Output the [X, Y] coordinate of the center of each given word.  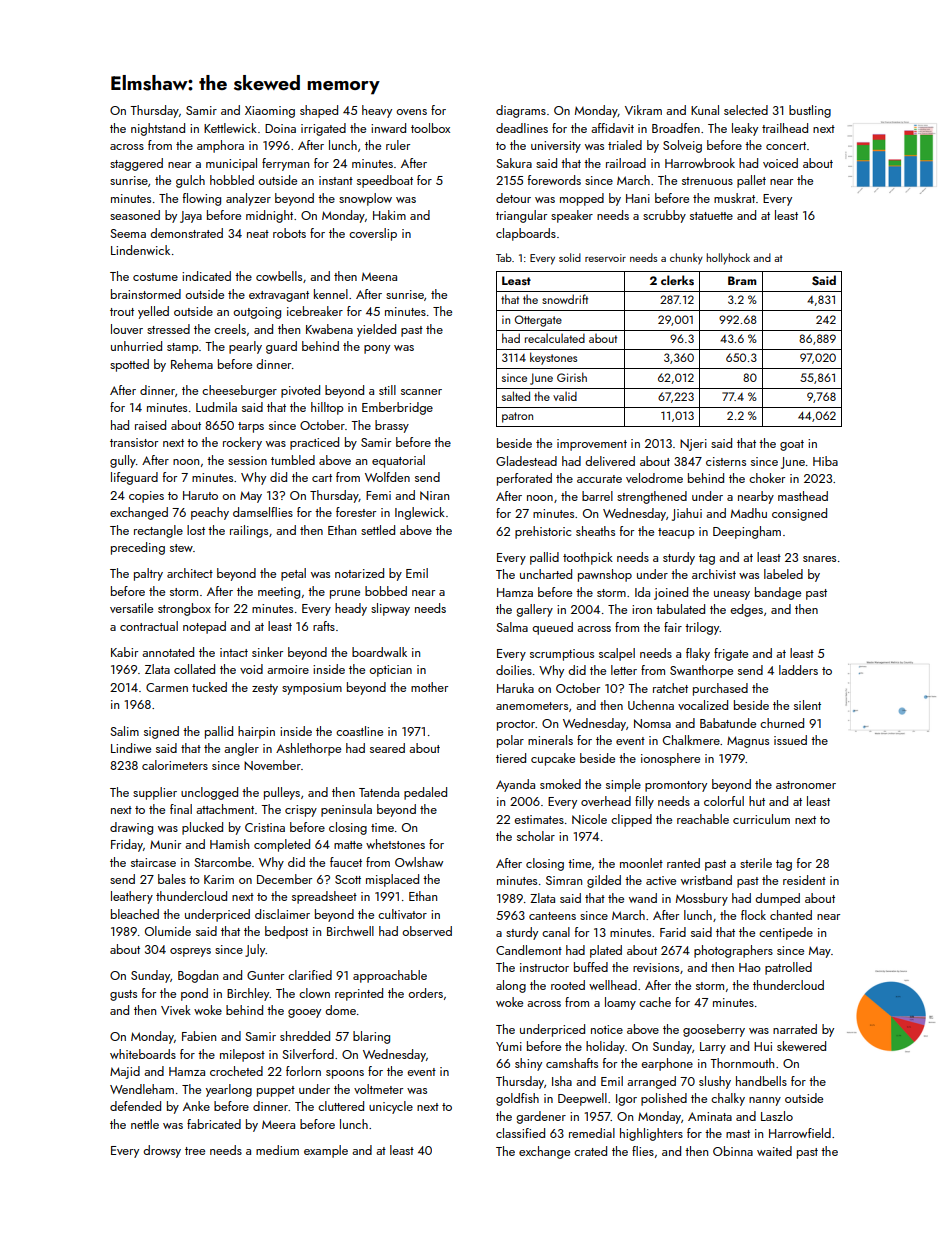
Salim [124, 731]
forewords [554, 180]
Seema [128, 233]
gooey [304, 1013]
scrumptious [562, 655]
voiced [780, 163]
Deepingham [747, 532]
